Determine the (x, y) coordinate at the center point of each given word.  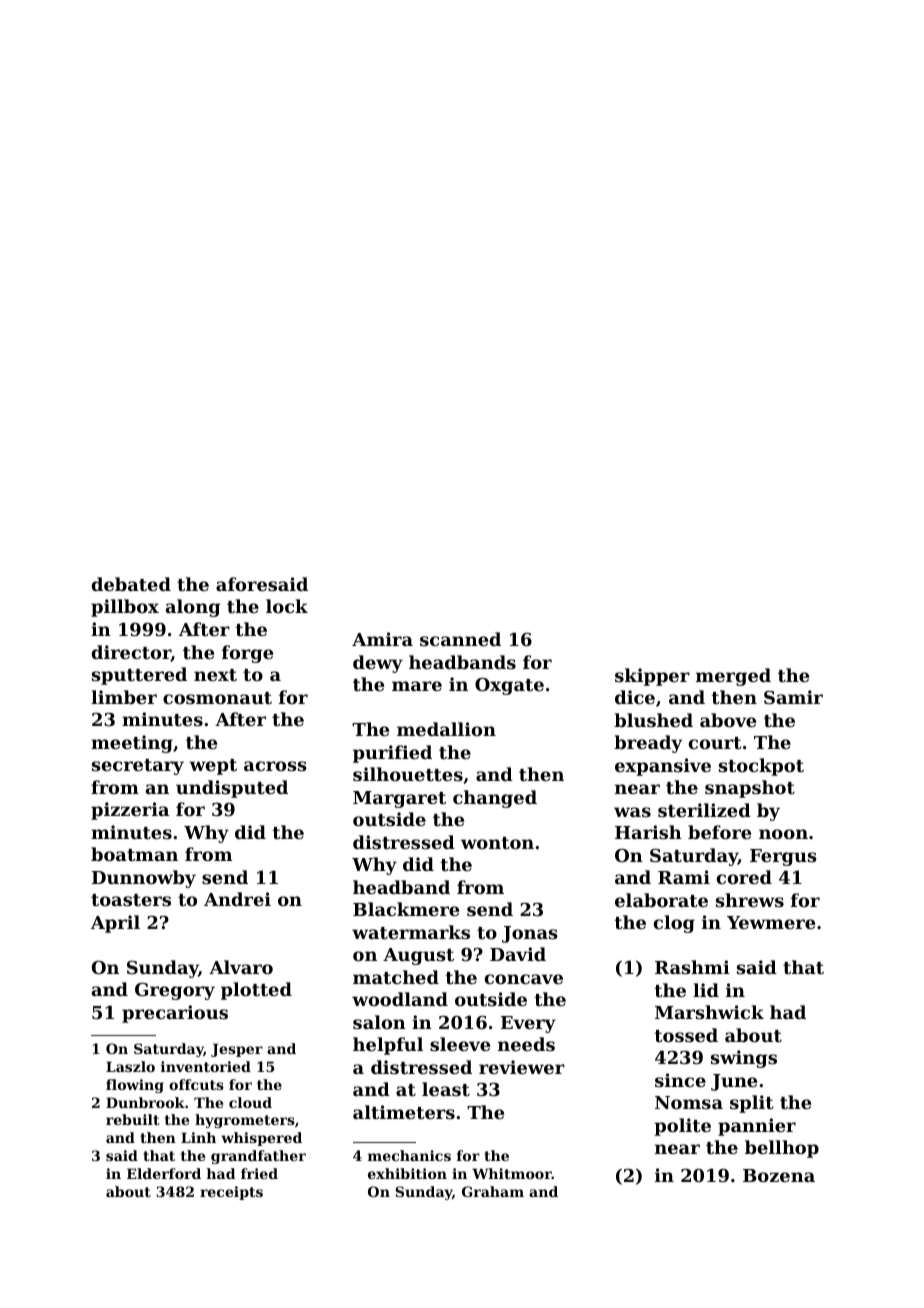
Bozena (779, 1175)
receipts (231, 1193)
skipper (652, 677)
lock (287, 606)
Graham (493, 1191)
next (215, 675)
